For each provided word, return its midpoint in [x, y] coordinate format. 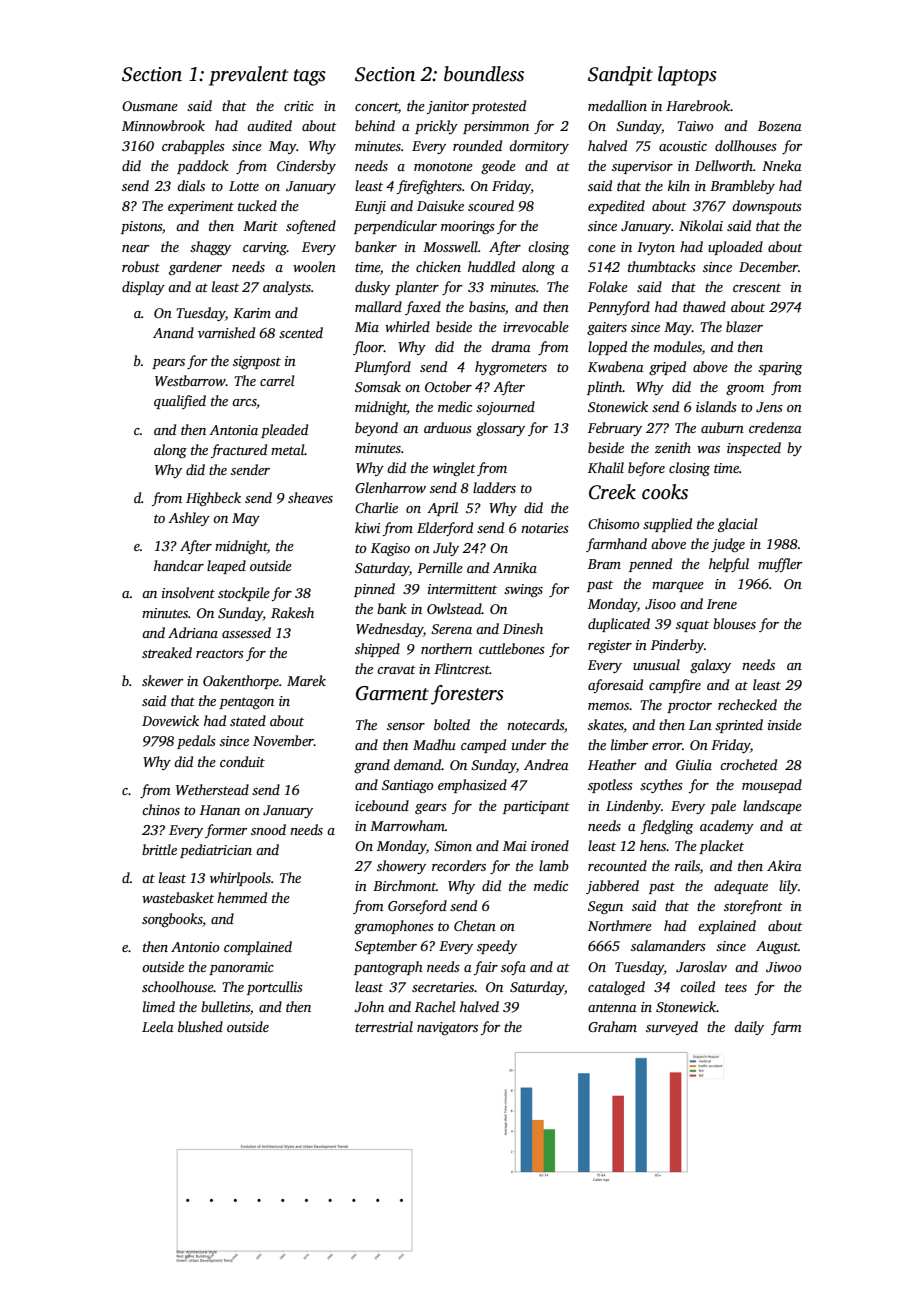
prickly [436, 127]
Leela [158, 1026]
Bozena [780, 126]
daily [749, 1028]
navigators [447, 1028]
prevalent [248, 76]
